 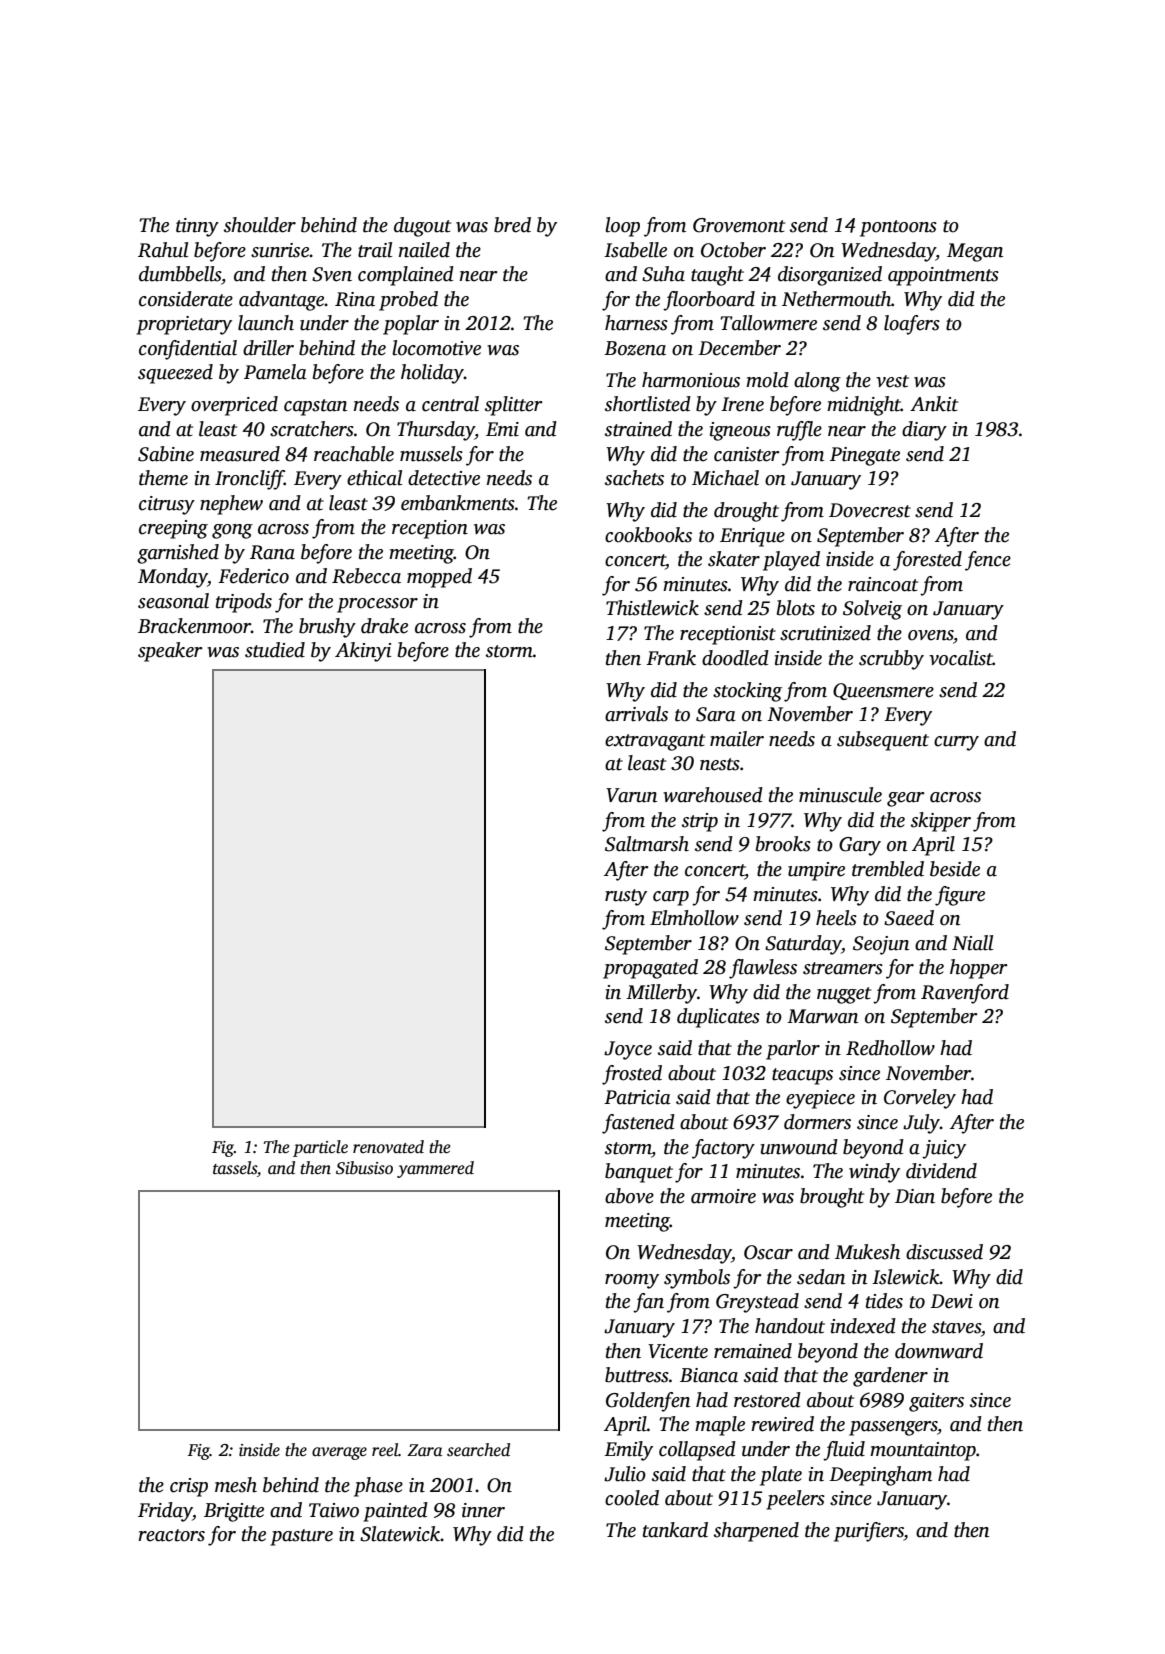 What do you see at coordinates (301, 1537) in the page?
I see `pasture` at bounding box center [301, 1537].
